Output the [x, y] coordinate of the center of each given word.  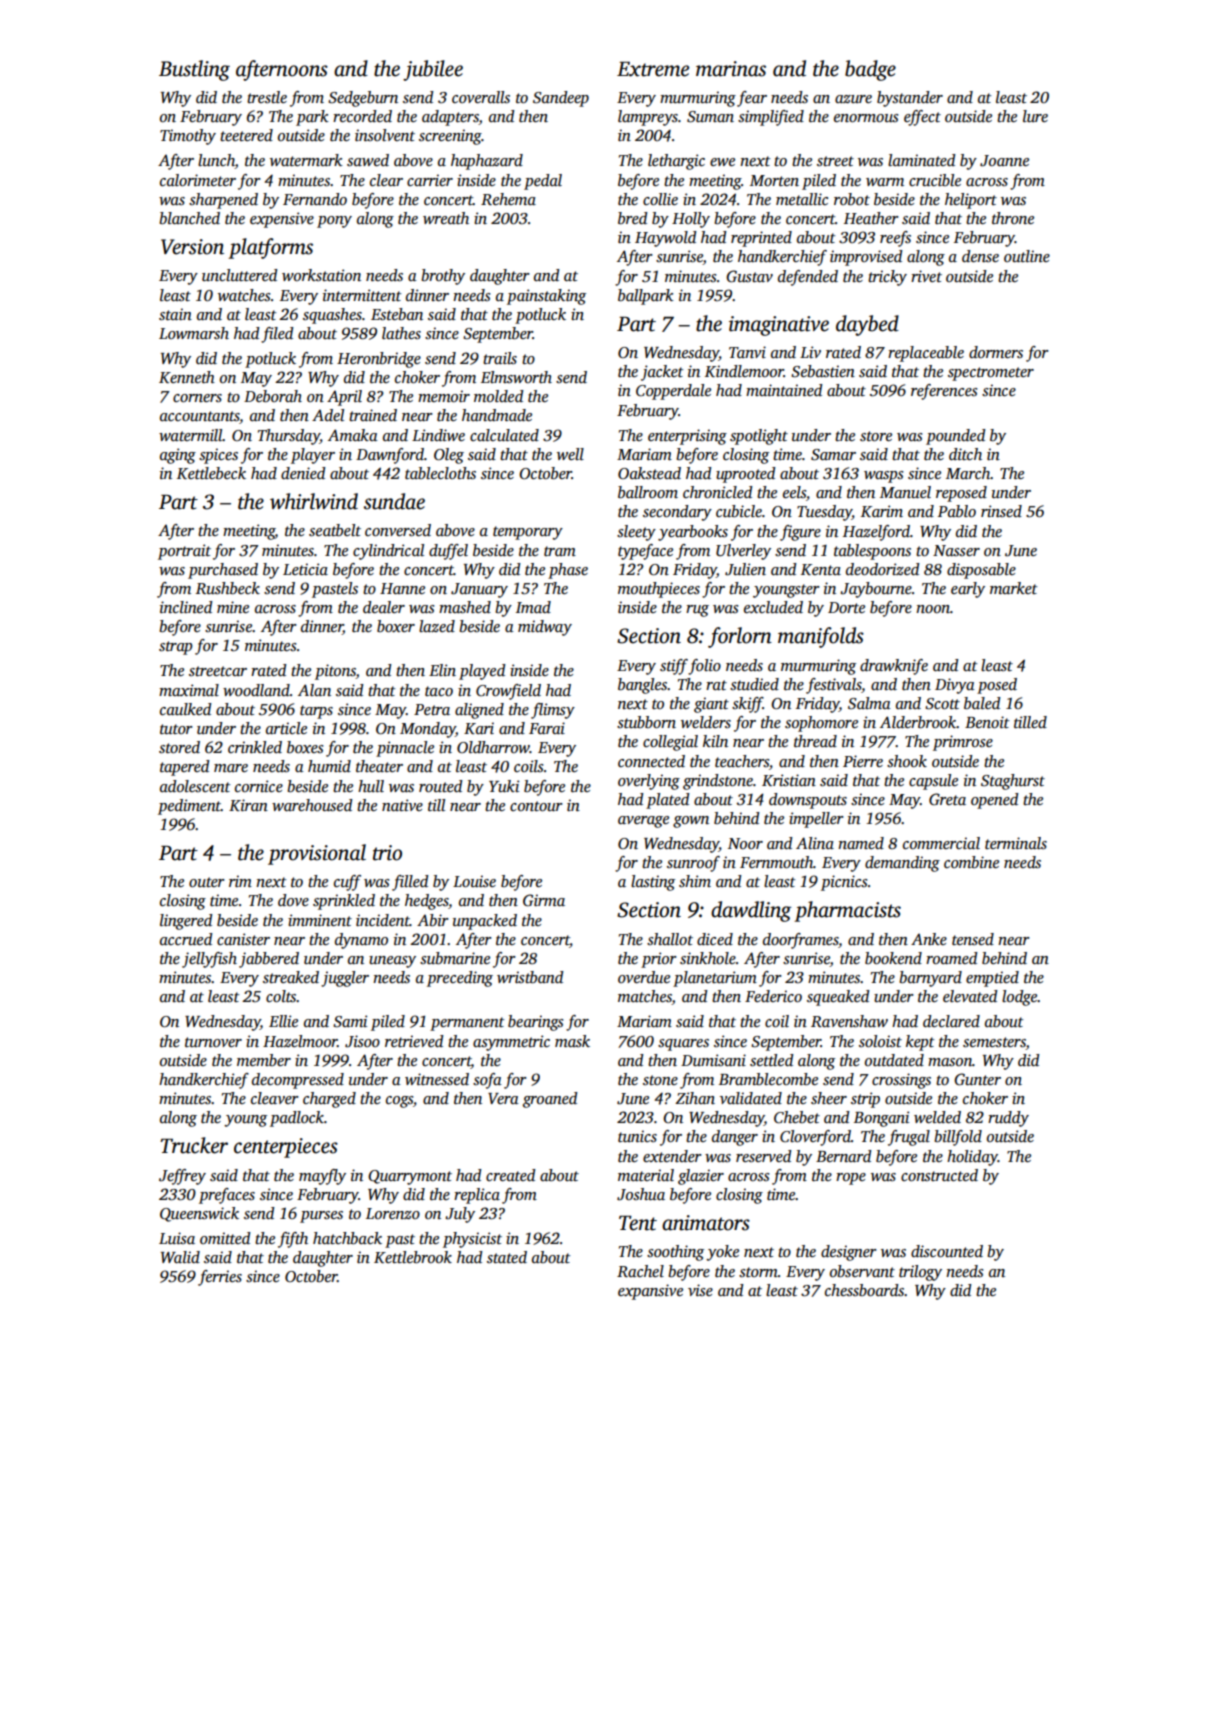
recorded [362, 116]
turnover [213, 1042]
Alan [314, 690]
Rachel [640, 1271]
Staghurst [1013, 782]
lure [1035, 116]
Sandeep [561, 99]
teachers [742, 761]
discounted [947, 1251]
